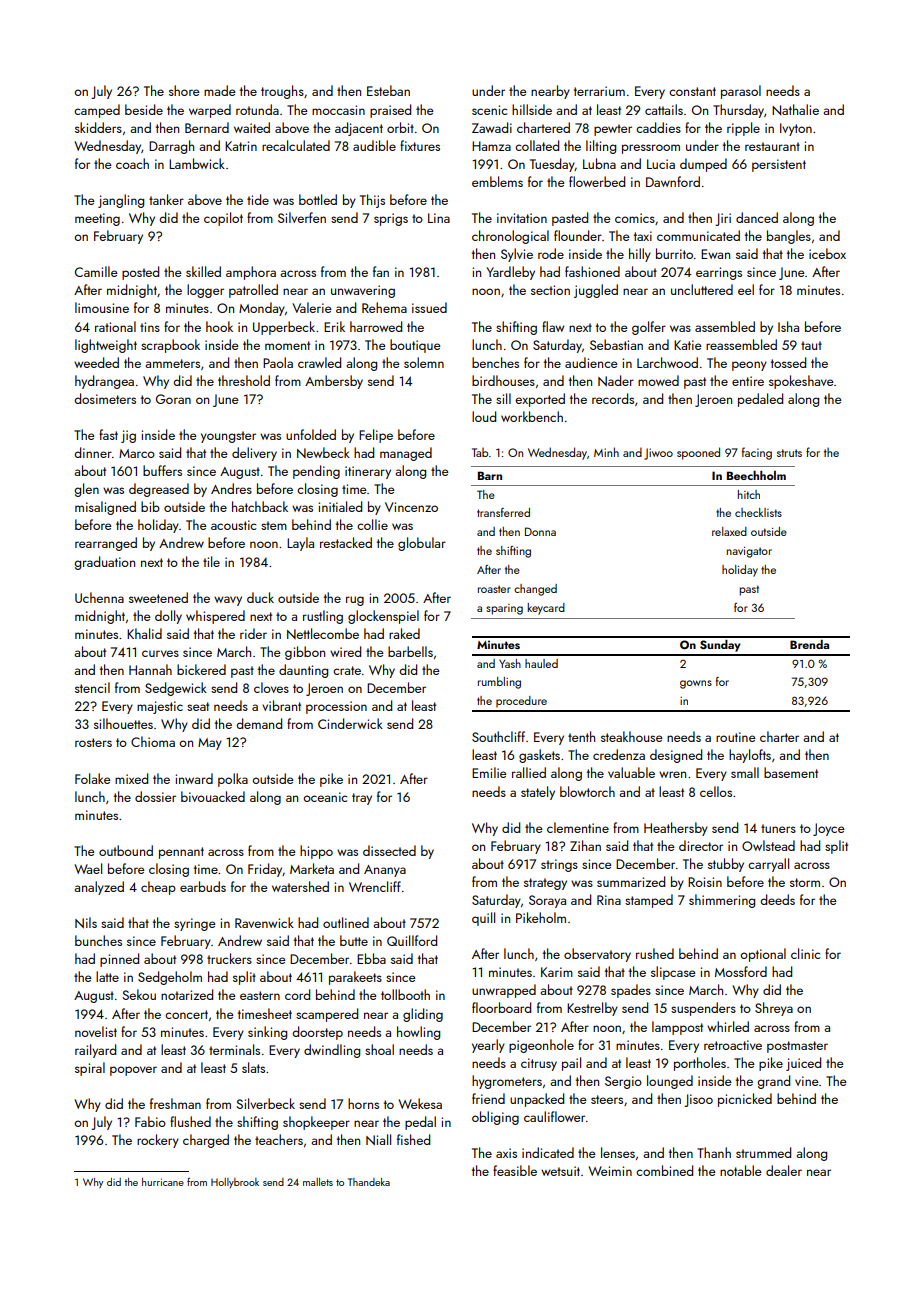 This screenshot has width=924, height=1308. Describe the element at coordinates (791, 772) in the screenshot. I see `basement` at that location.
